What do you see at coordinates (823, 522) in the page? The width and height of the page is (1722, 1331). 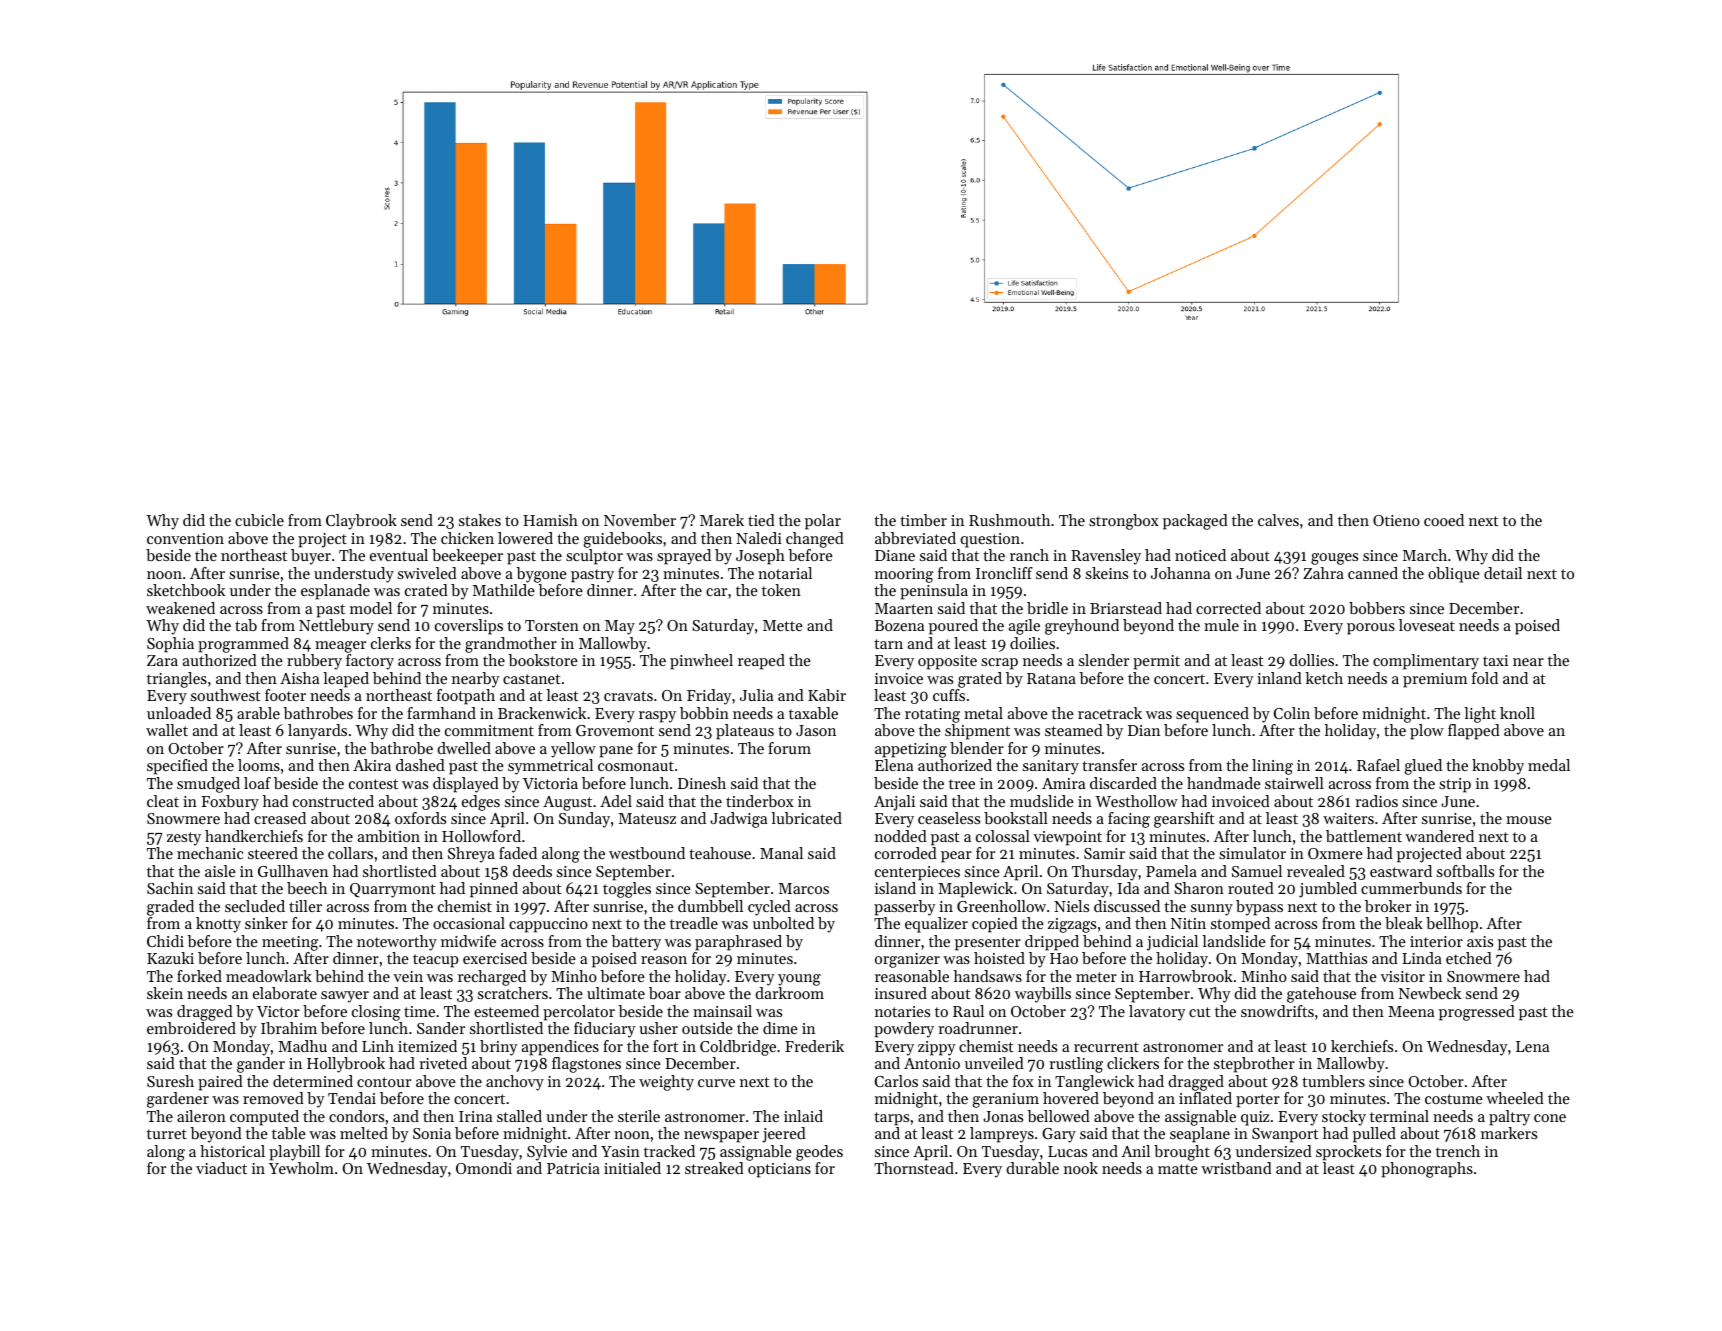 I see `polar` at bounding box center [823, 522].
